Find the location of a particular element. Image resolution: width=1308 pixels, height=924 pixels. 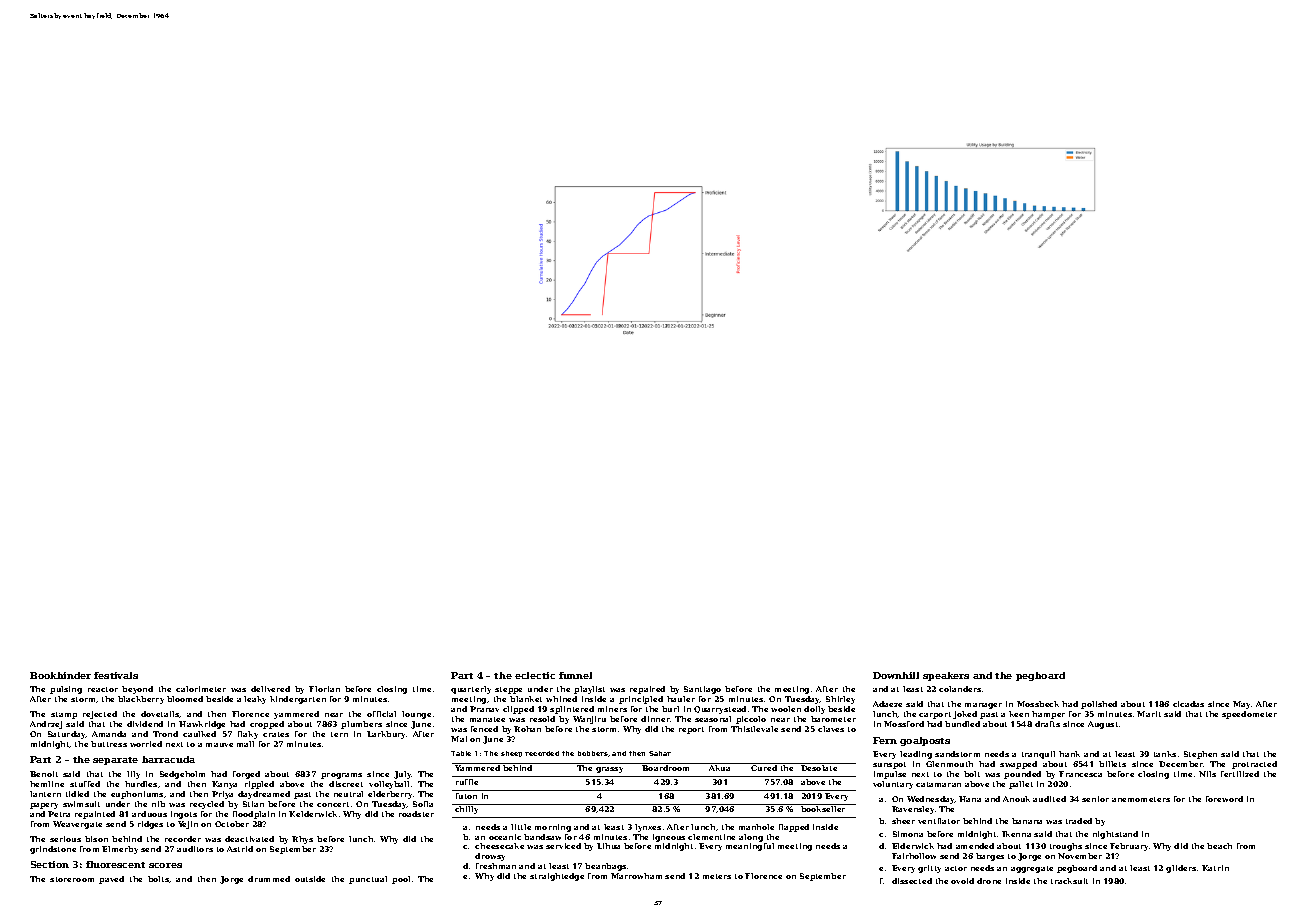

mall is located at coordinates (245, 744).
